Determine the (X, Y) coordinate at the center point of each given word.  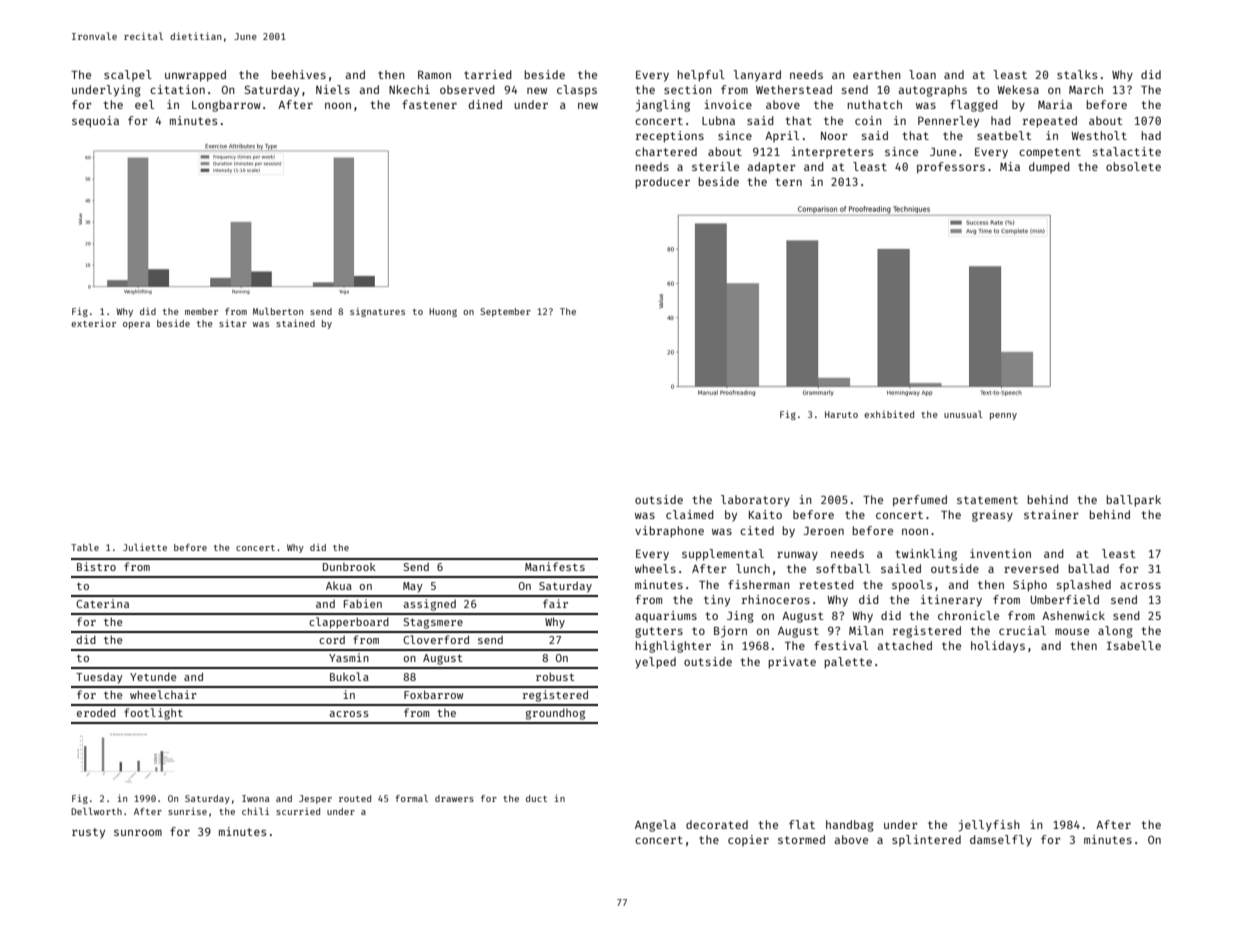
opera (136, 325)
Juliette (145, 547)
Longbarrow (226, 106)
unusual (963, 414)
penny (1003, 416)
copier (748, 840)
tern (788, 182)
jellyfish (989, 826)
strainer (1051, 514)
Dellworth (96, 811)
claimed (690, 514)
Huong (443, 312)
